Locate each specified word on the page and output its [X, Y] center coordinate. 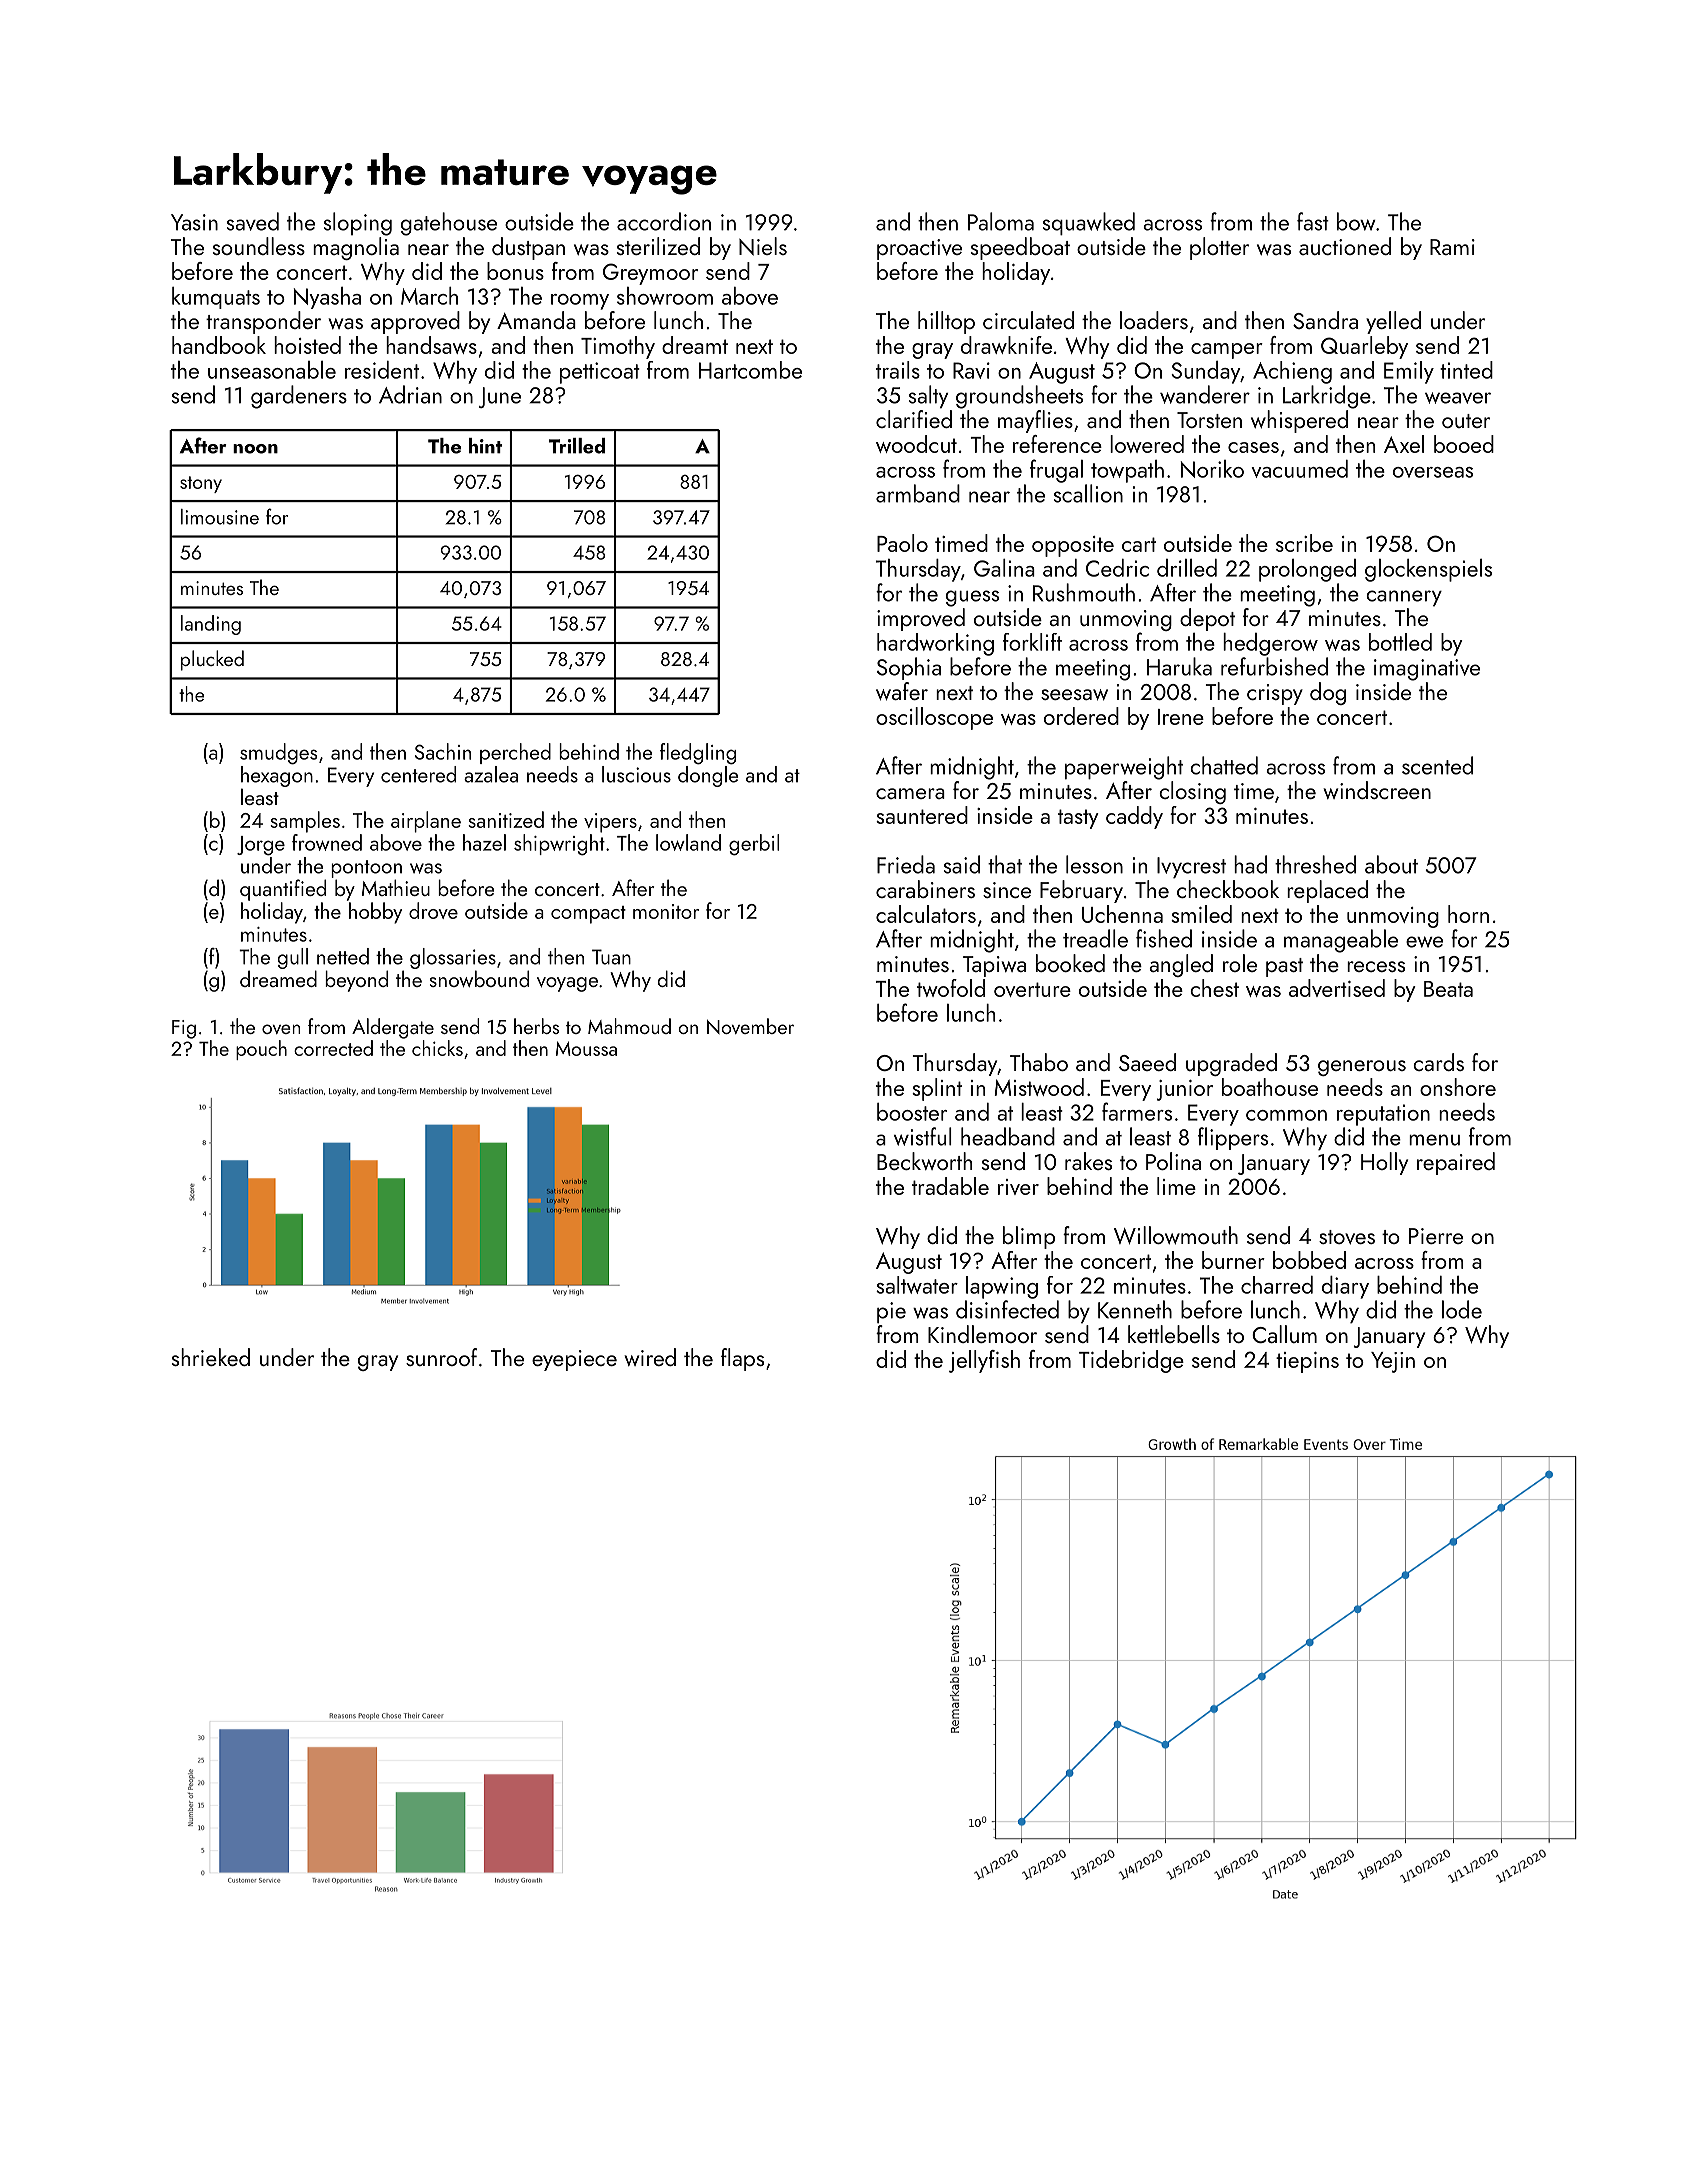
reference [1057, 444]
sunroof [441, 1357]
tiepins [1307, 1362]
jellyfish [984, 1361]
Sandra [1325, 320]
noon [255, 449]
